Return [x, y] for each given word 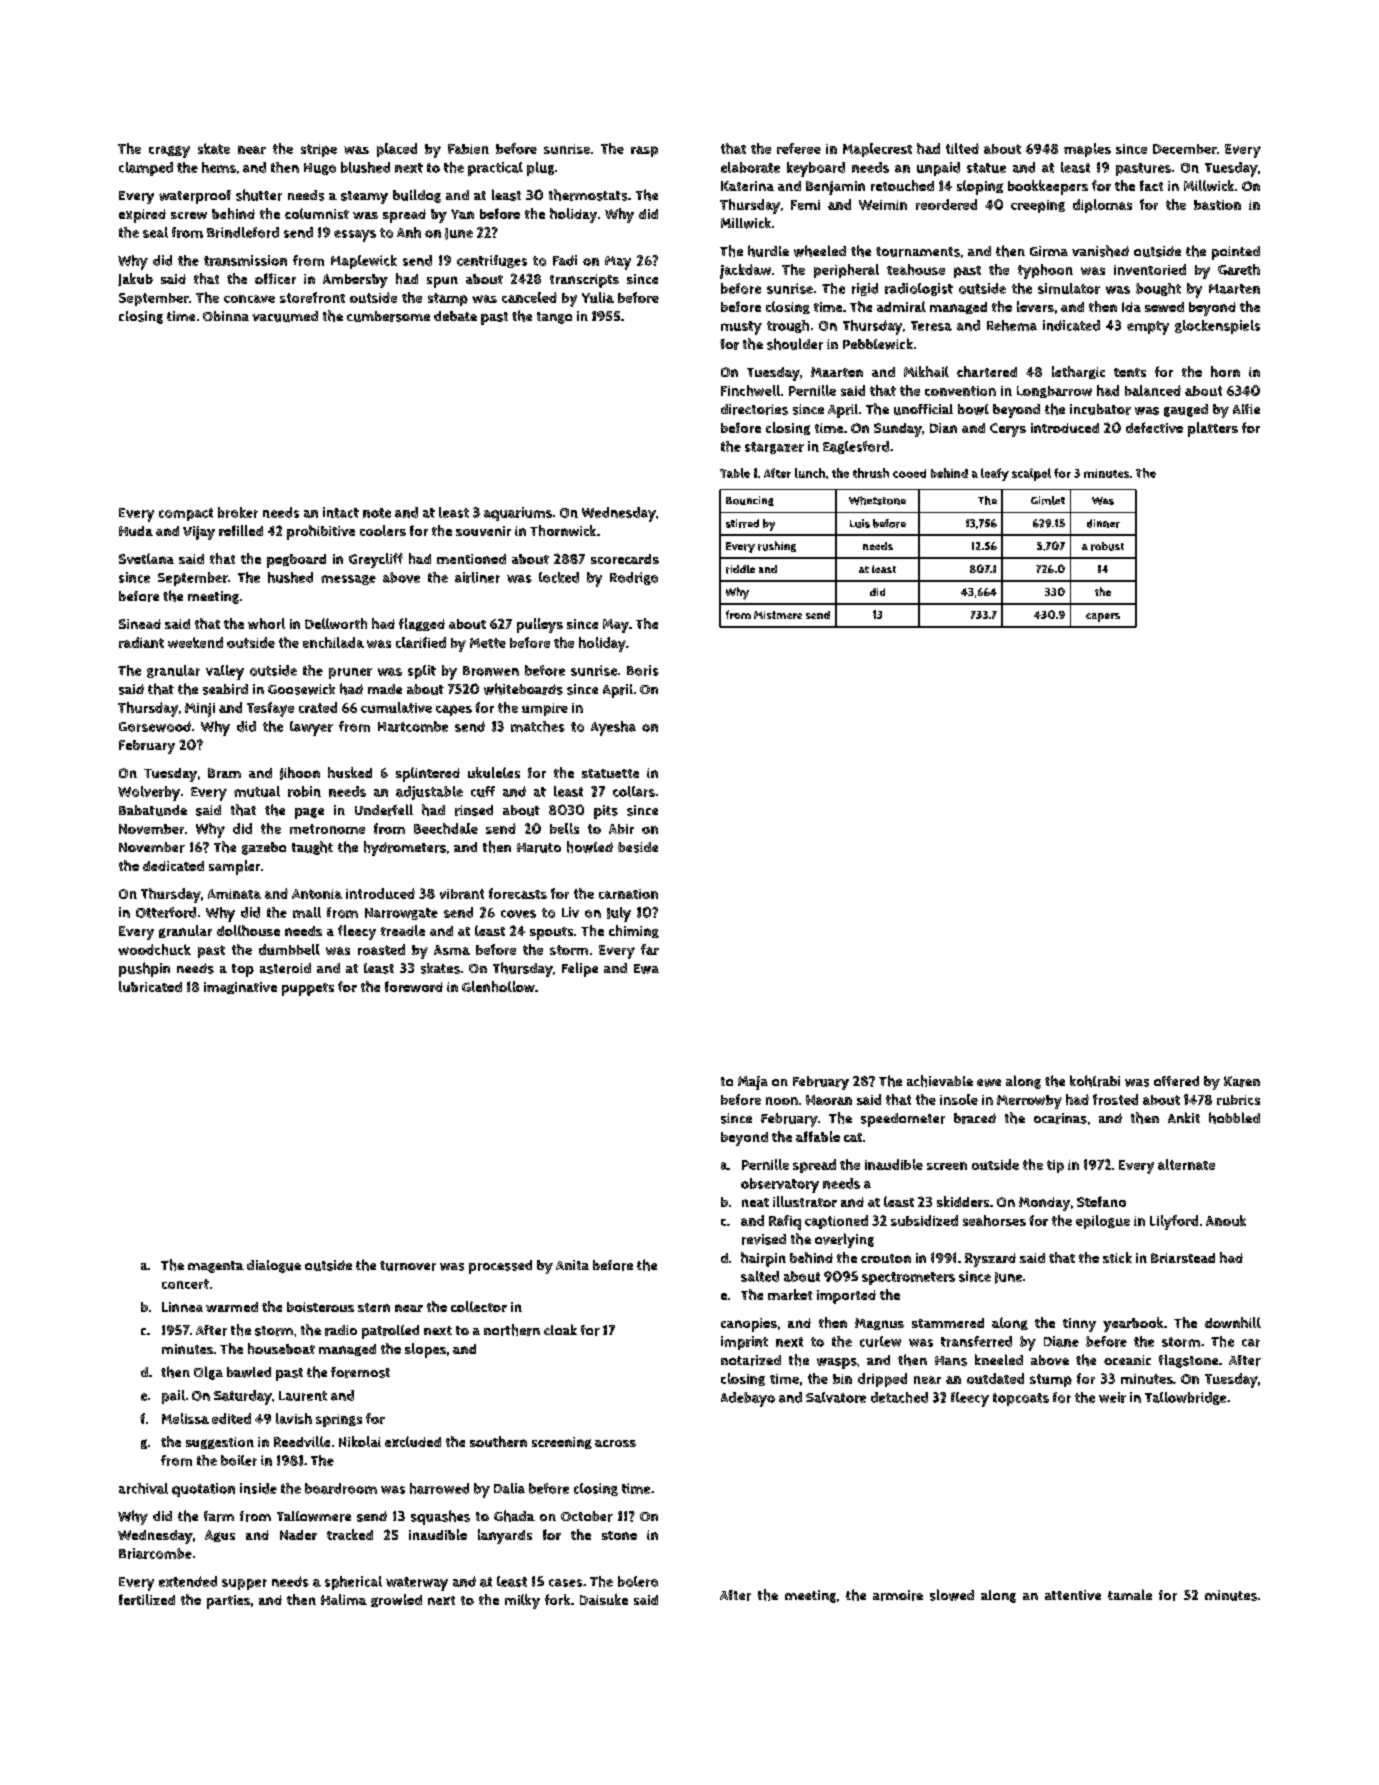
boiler [239, 1460]
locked [559, 577]
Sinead [140, 624]
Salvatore [836, 1397]
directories [754, 409]
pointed [1236, 253]
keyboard [816, 169]
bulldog [417, 196]
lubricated [150, 986]
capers [1103, 617]
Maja [753, 1083]
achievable [940, 1081]
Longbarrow [1054, 392]
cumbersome [388, 316]
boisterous [320, 1307]
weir [1112, 1397]
